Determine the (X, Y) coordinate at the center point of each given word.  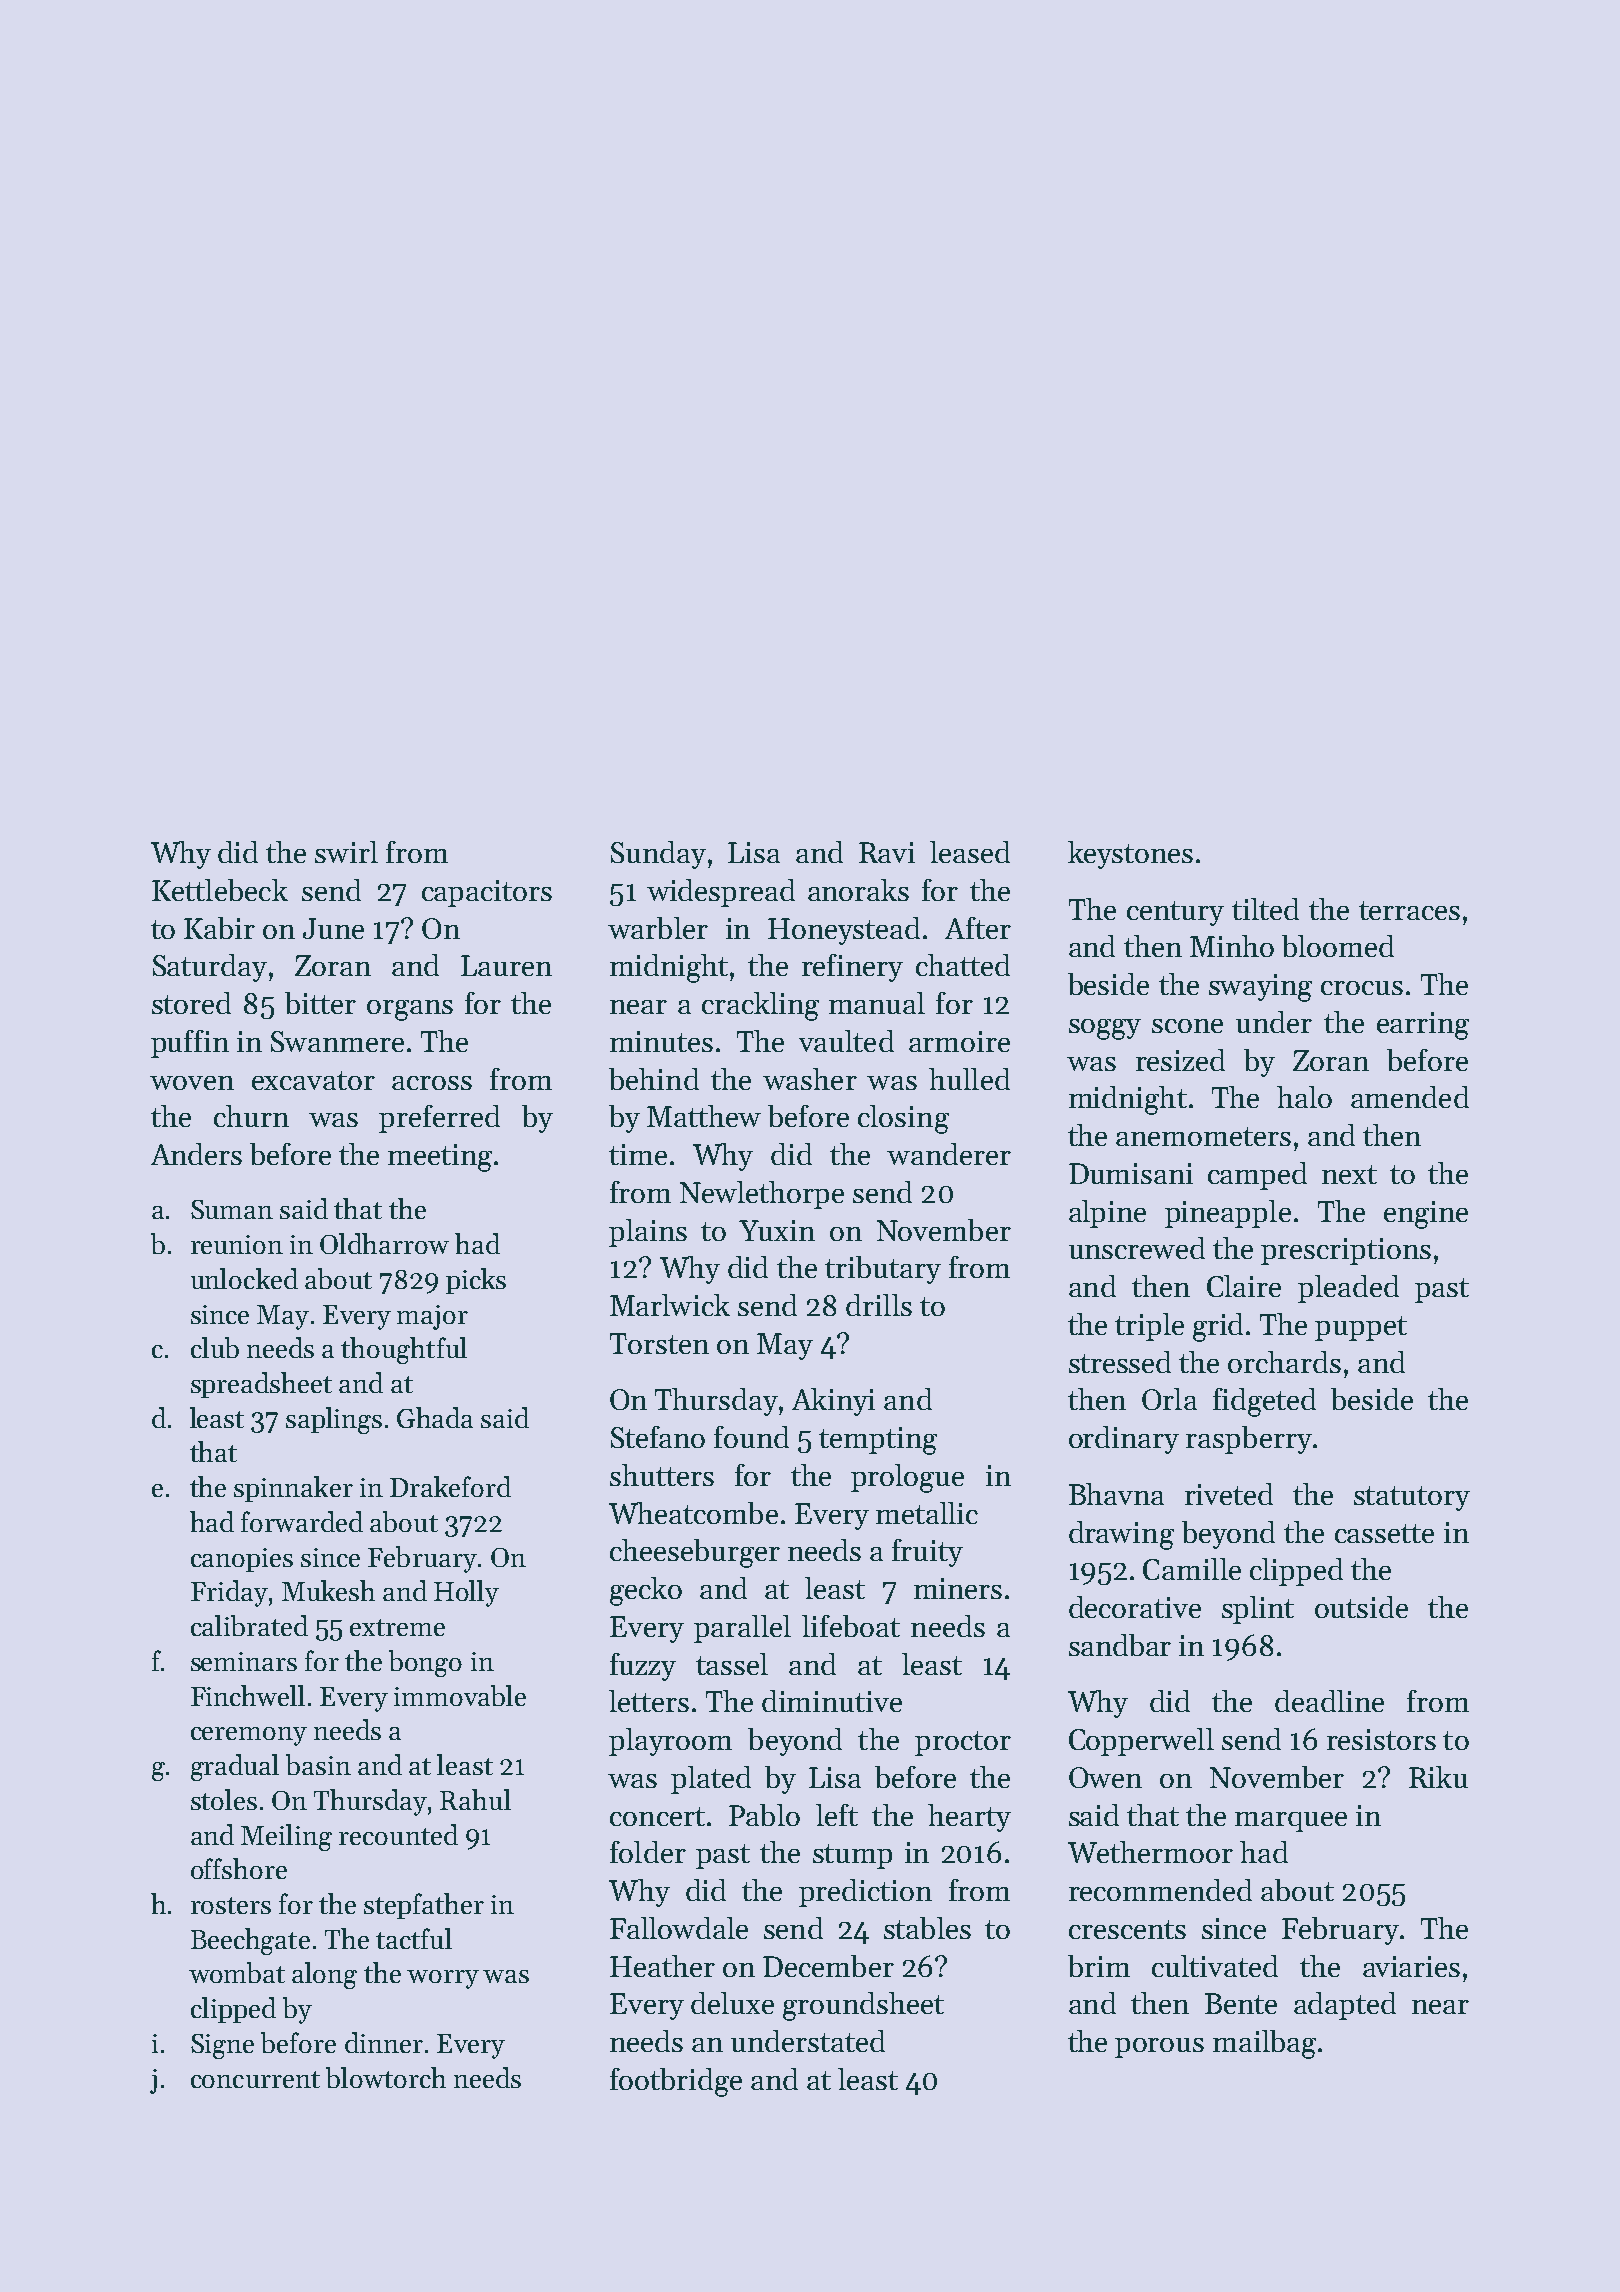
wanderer (949, 1154)
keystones (1130, 855)
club (215, 1347)
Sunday (658, 855)
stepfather (424, 1906)
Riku (1438, 1777)
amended (1410, 1097)
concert (657, 1816)
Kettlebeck (220, 890)
